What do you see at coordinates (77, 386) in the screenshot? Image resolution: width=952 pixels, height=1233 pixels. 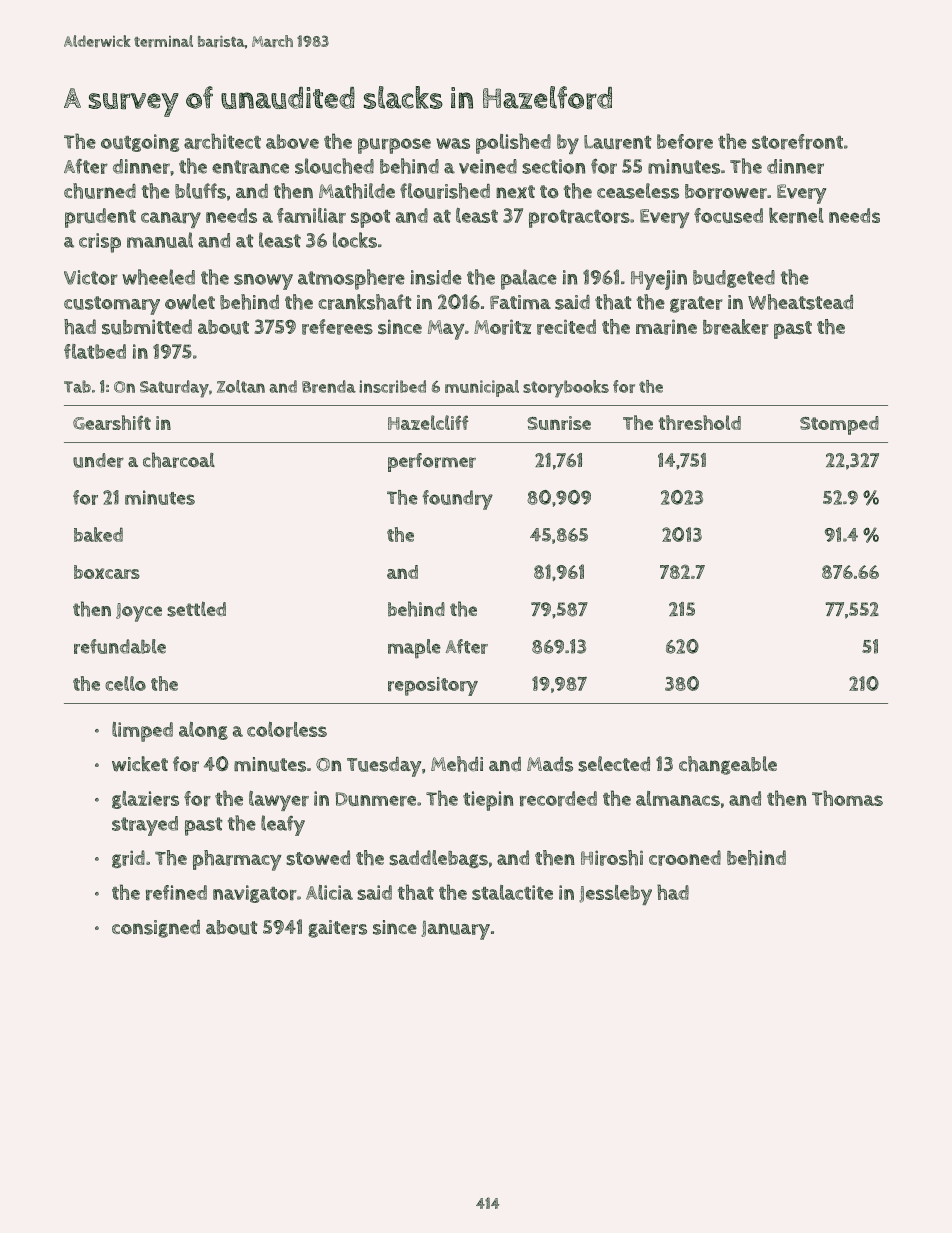 I see `Tab` at bounding box center [77, 386].
